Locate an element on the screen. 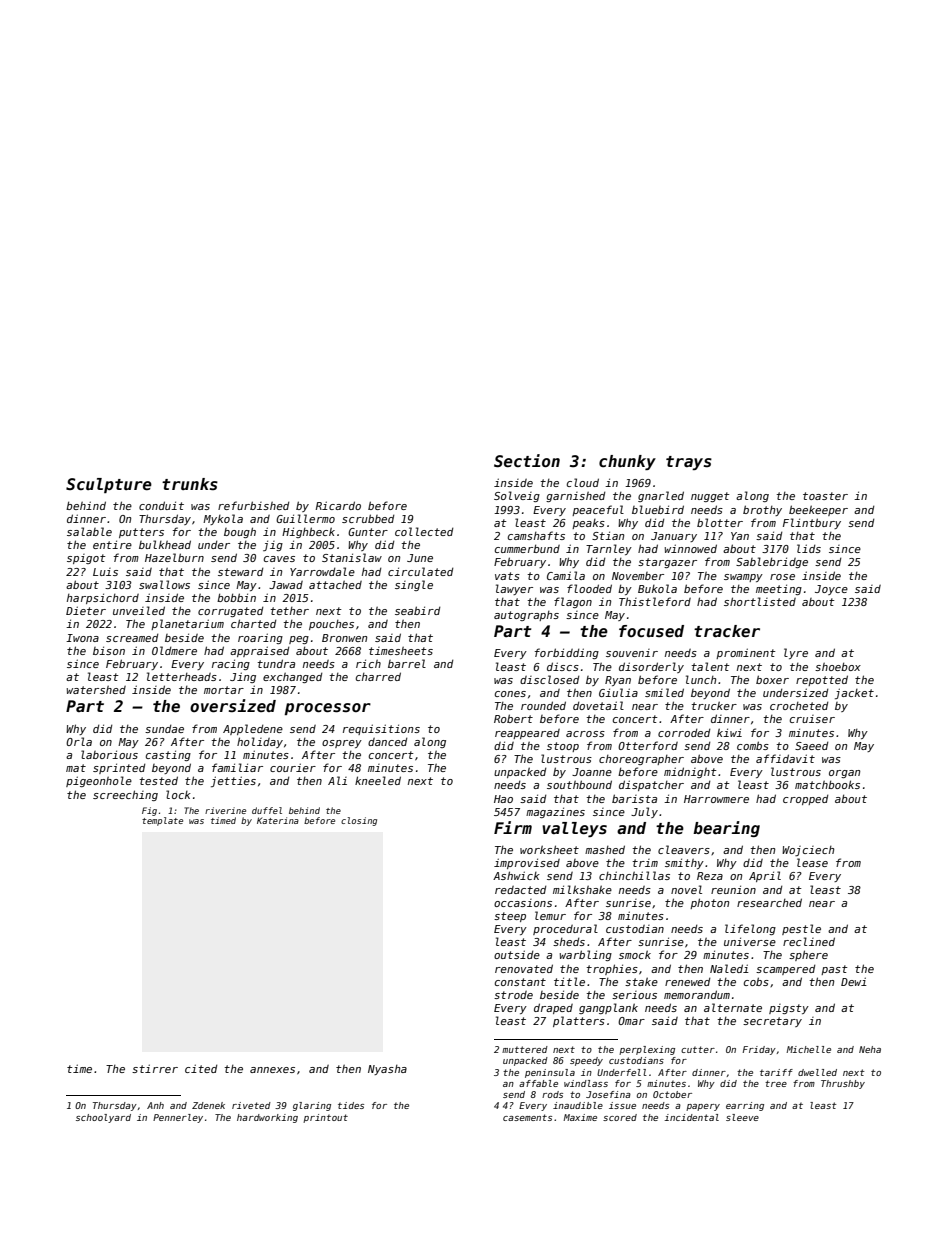 The width and height of the screenshot is (952, 1233). camshafts is located at coordinates (536, 535).
